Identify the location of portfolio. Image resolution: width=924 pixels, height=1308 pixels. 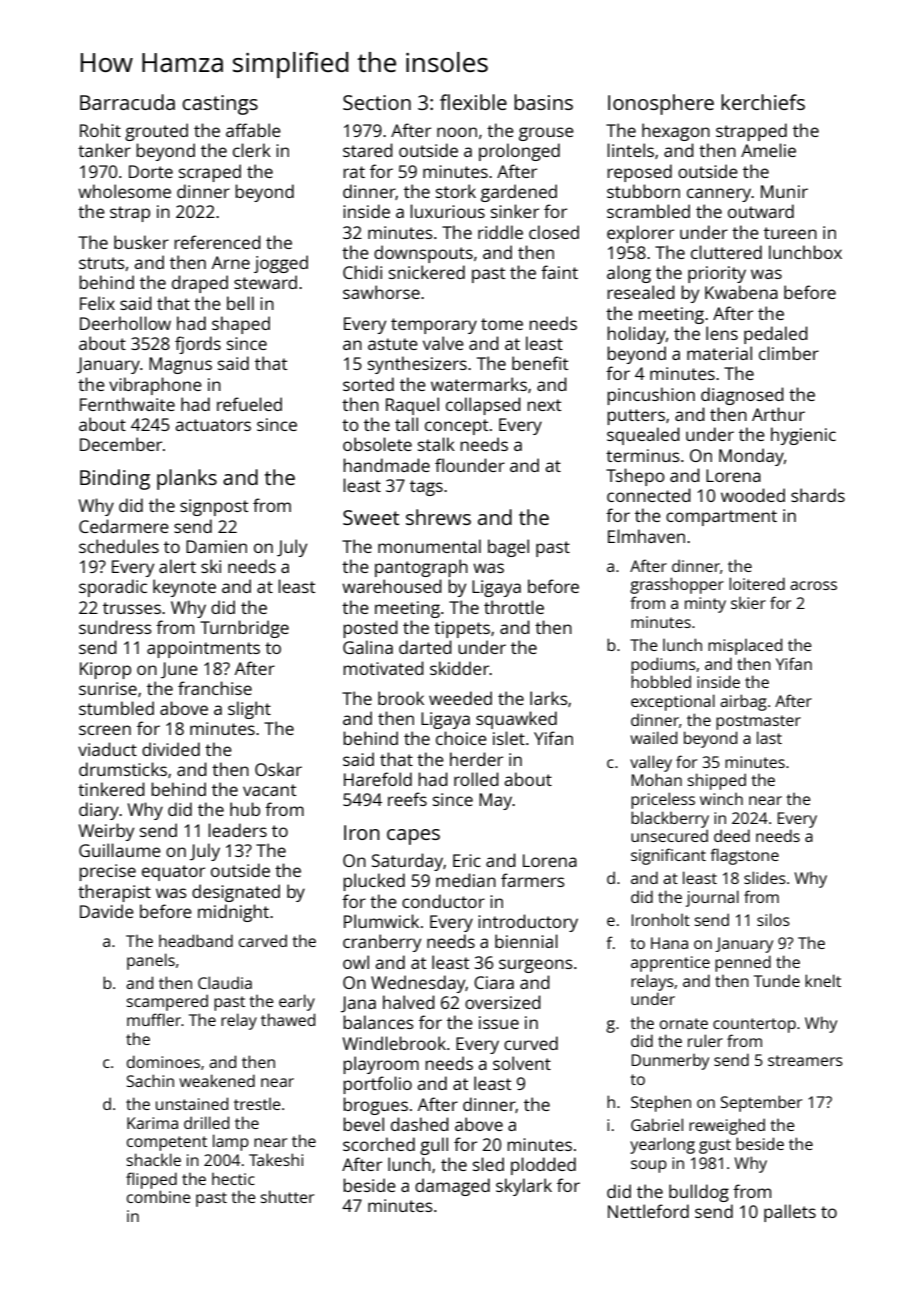
(377, 1085).
